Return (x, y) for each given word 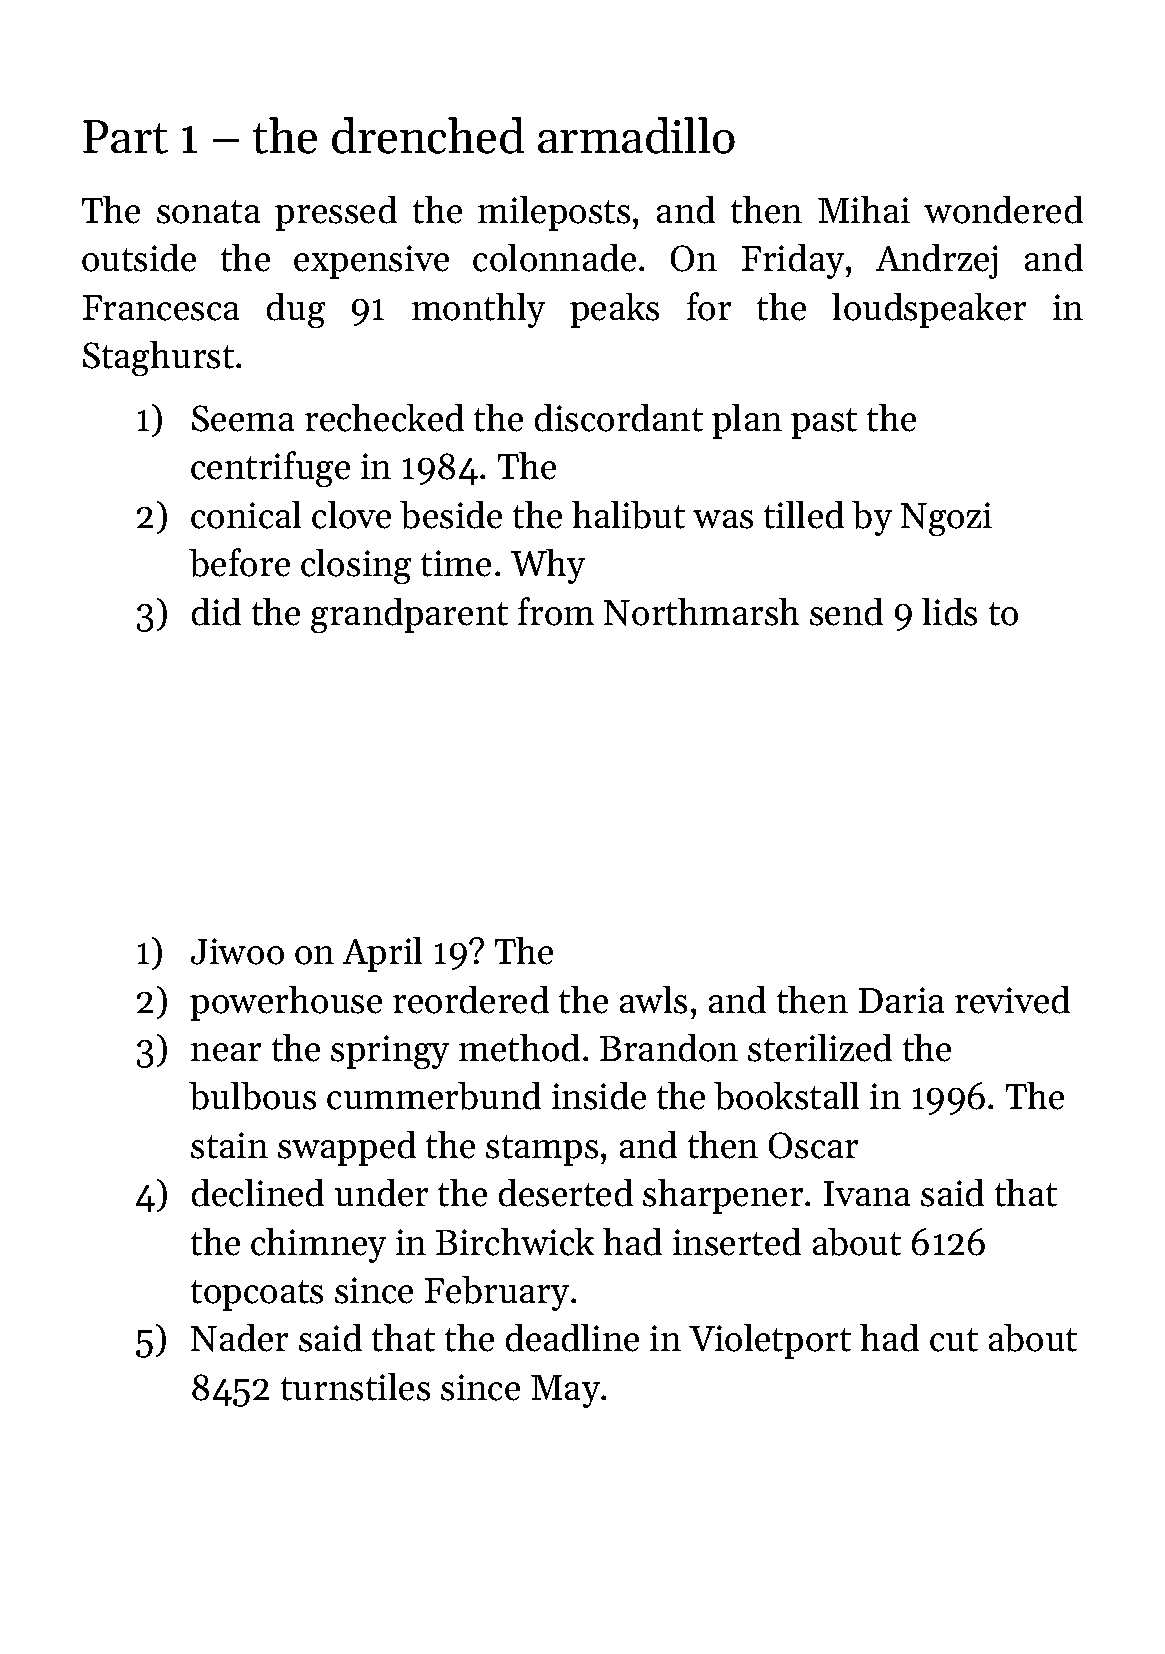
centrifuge (270, 469)
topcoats (257, 1295)
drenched (428, 135)
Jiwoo (237, 951)
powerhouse (286, 1003)
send (846, 612)
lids (949, 612)
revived (1012, 1000)
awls (653, 1000)
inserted (737, 1242)
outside (139, 258)
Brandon (669, 1048)
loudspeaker (929, 310)
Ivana (867, 1193)
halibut (628, 515)
